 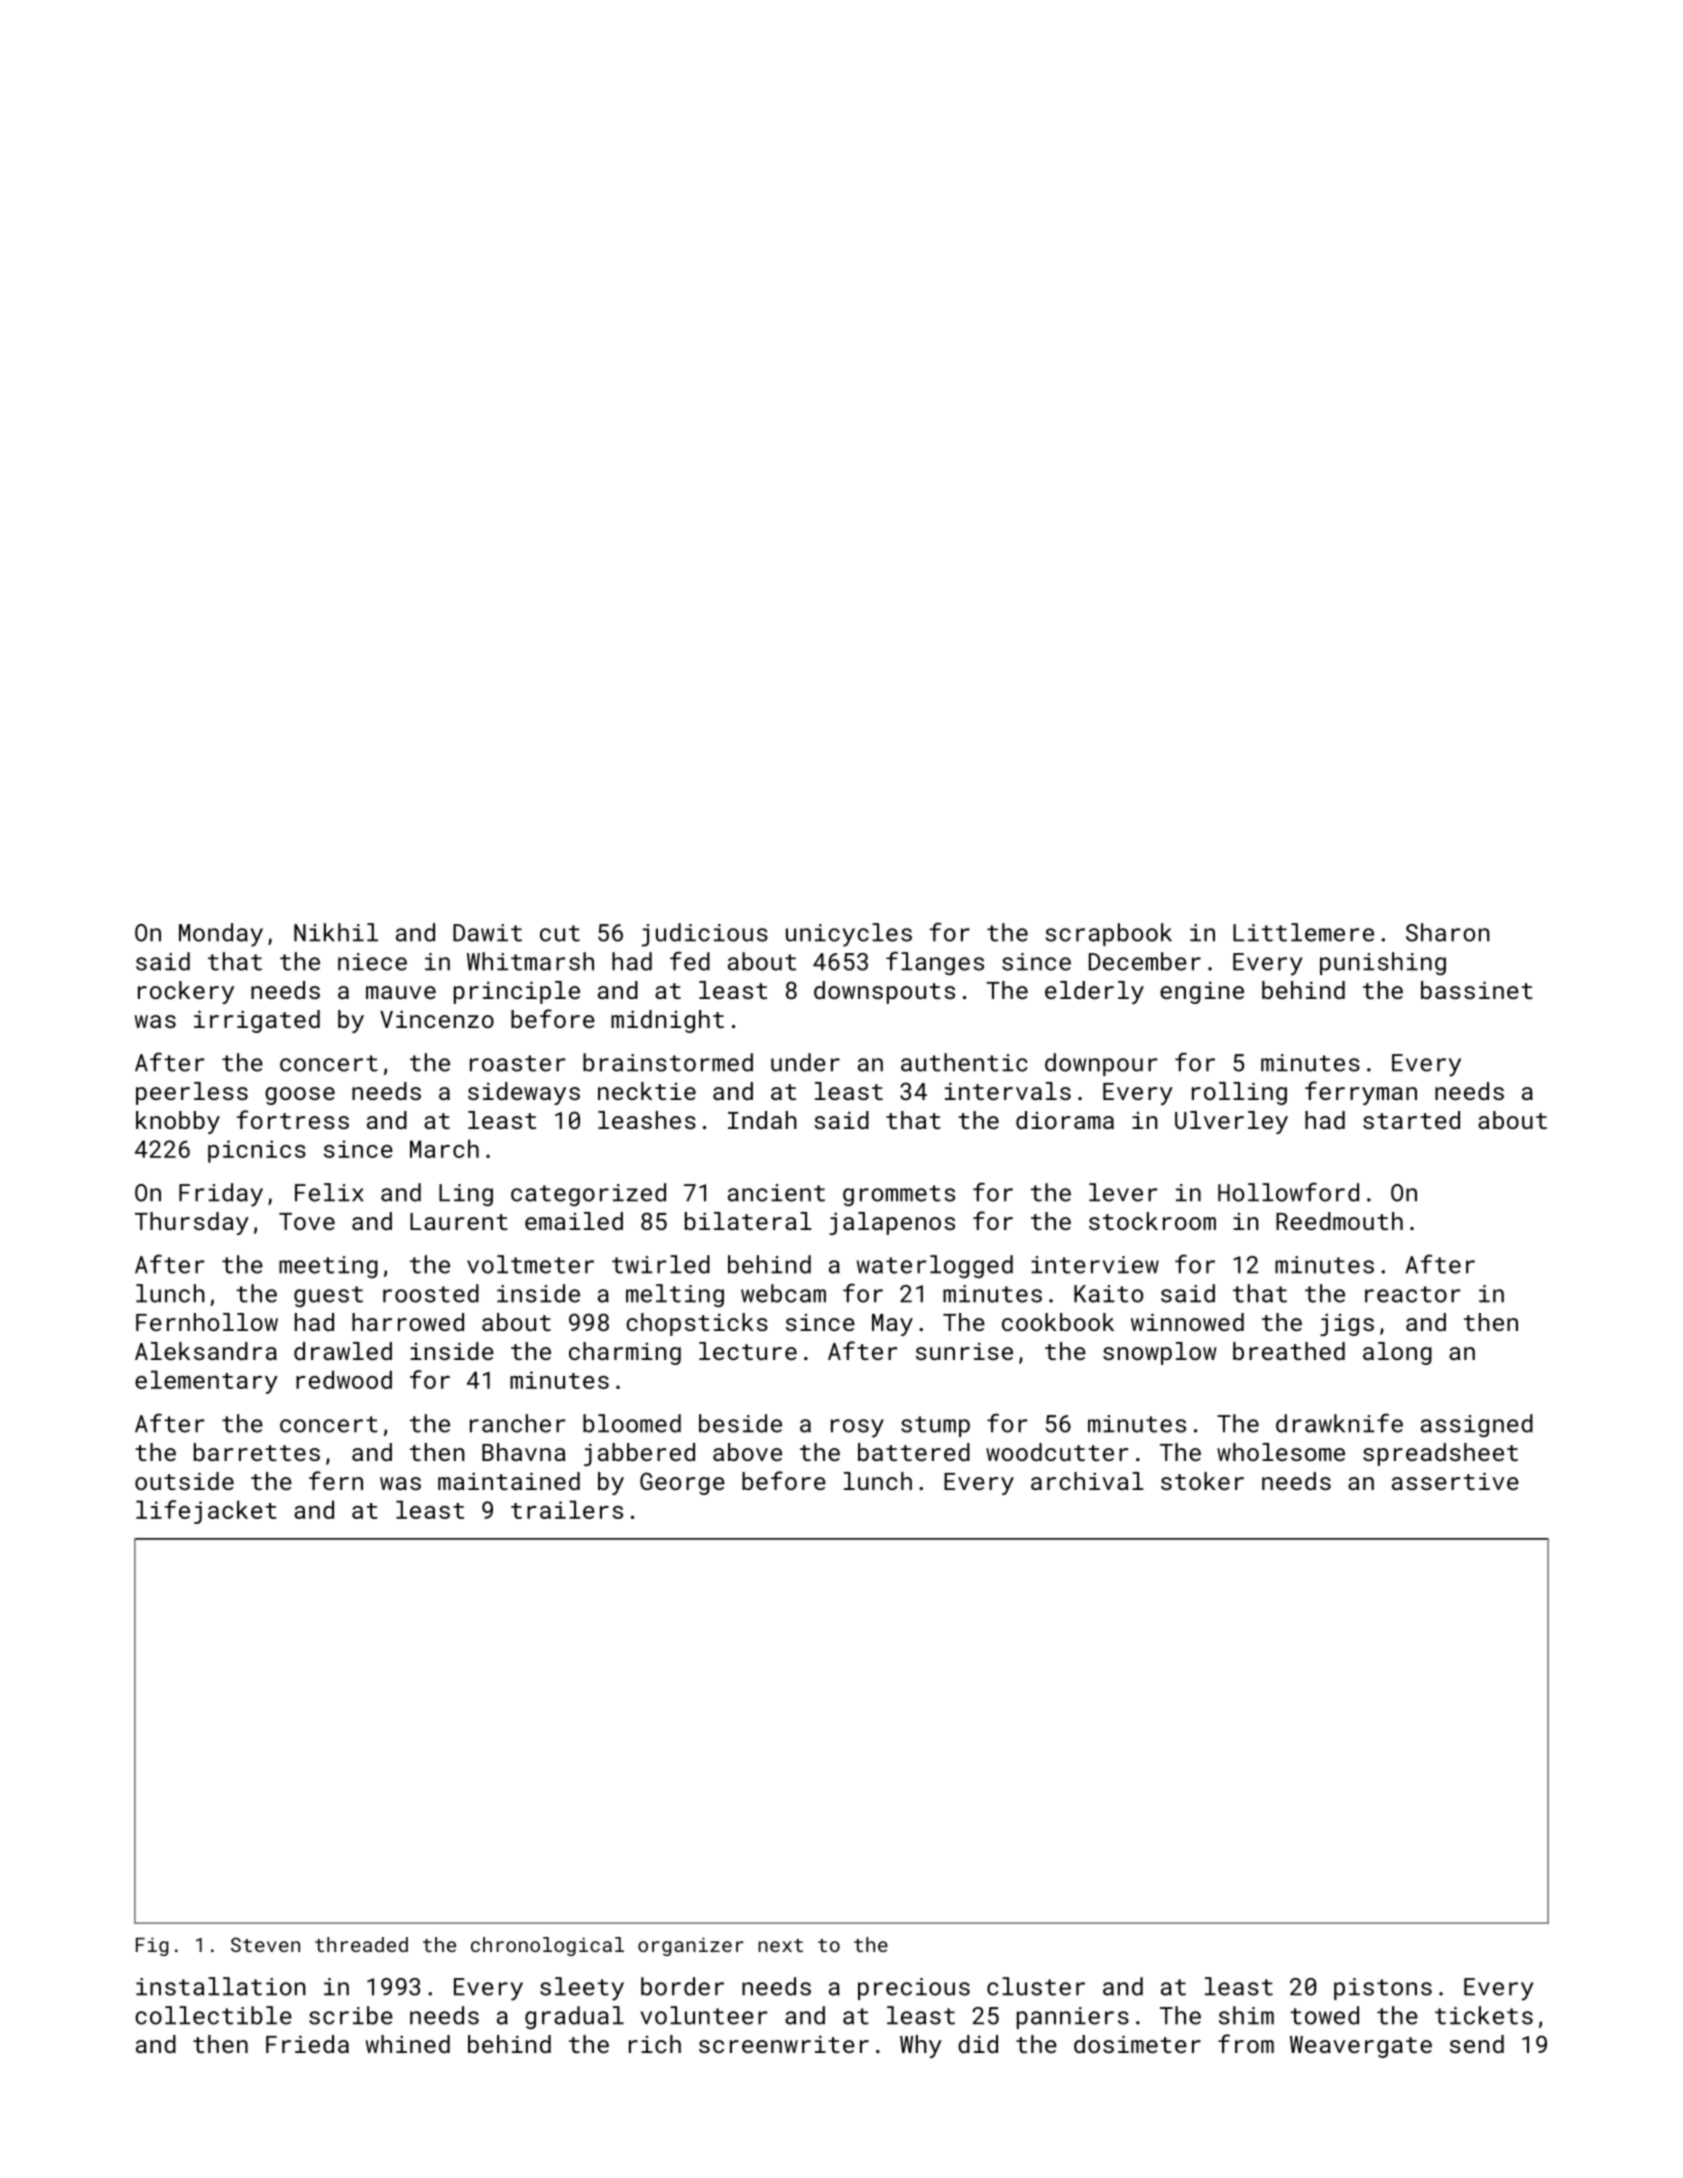 What do you see at coordinates (884, 992) in the document?
I see `downspouts` at bounding box center [884, 992].
